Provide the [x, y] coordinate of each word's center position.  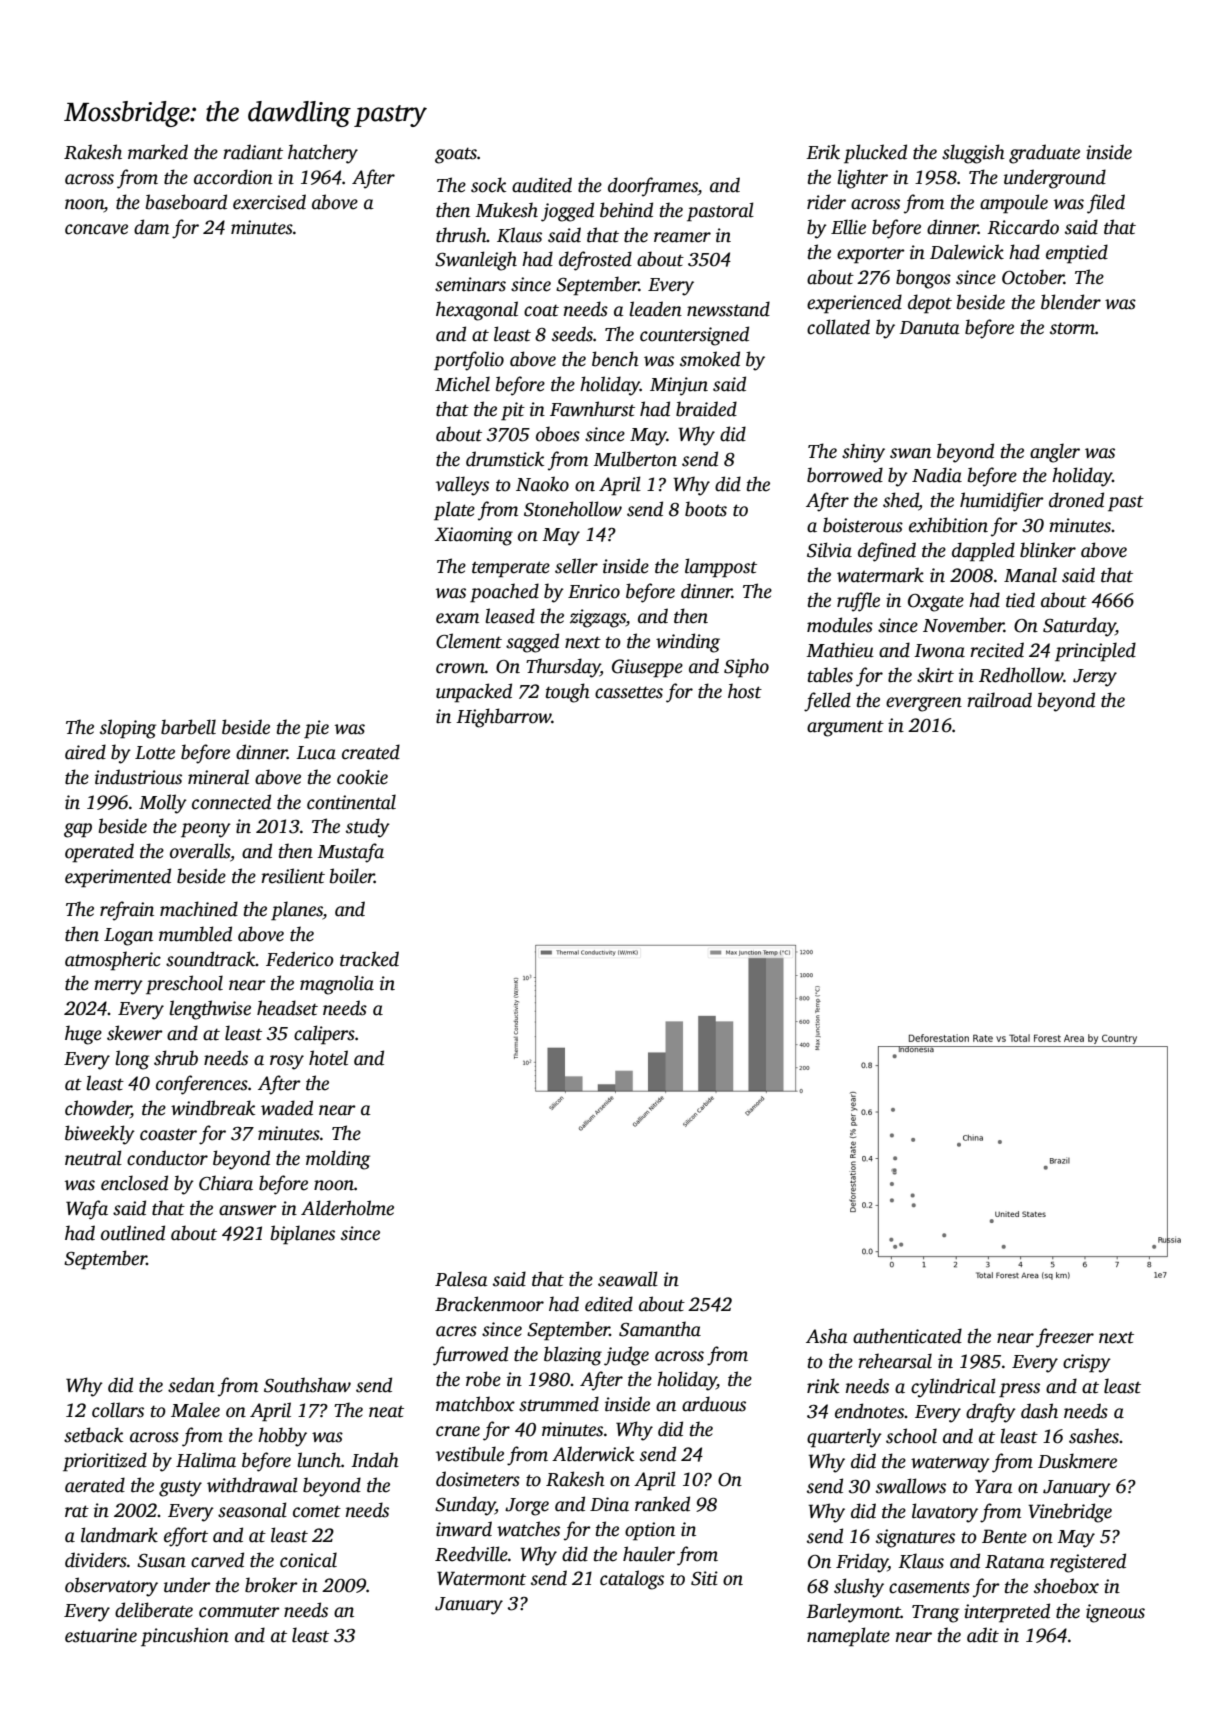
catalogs [632, 1580]
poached [504, 593]
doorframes [653, 187]
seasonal [252, 1510]
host [745, 691]
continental [351, 802]
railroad [999, 700]
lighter [862, 179]
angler [1055, 453]
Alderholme [347, 1208]
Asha [827, 1336]
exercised [269, 202]
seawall [628, 1279]
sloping [128, 729]
